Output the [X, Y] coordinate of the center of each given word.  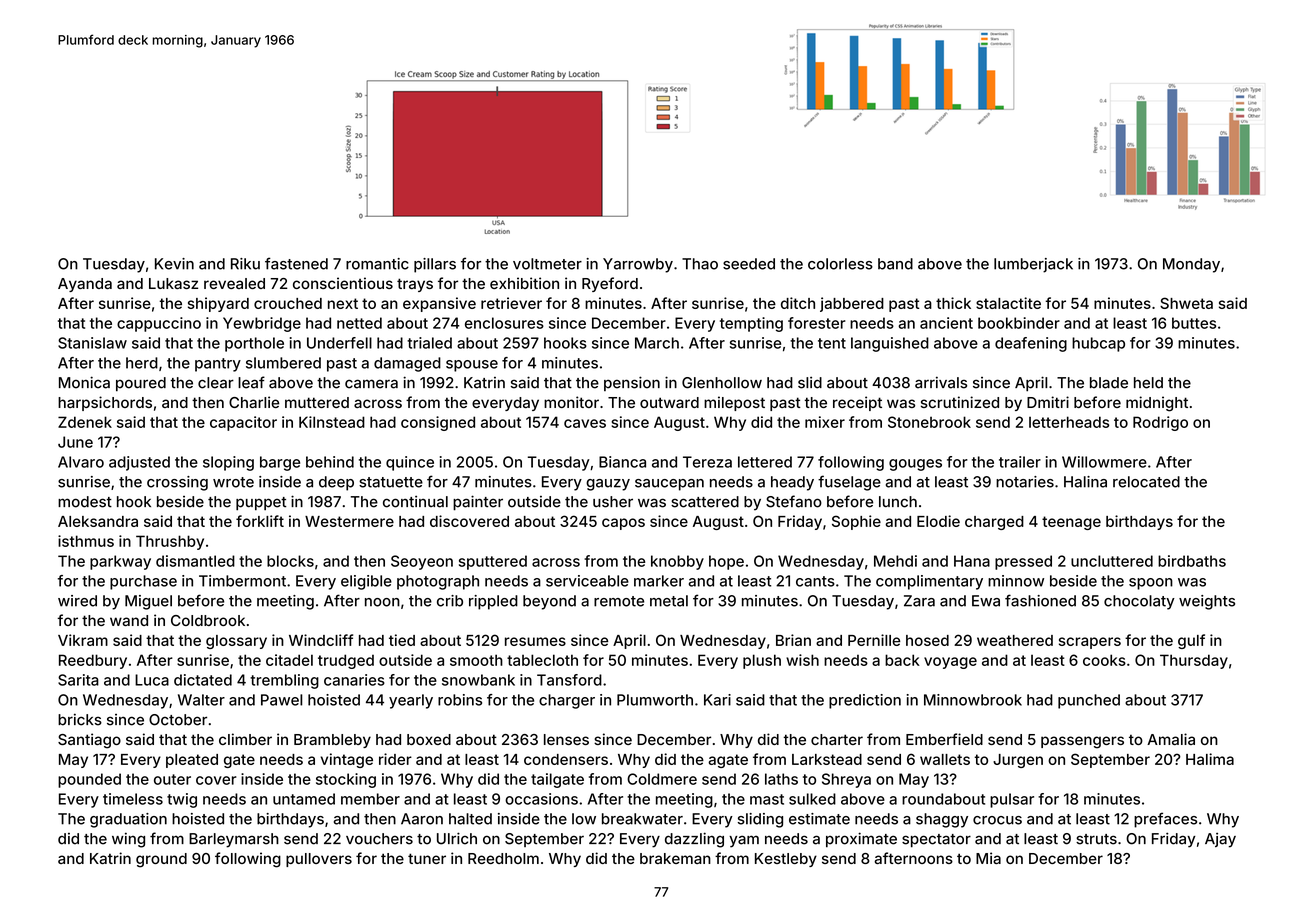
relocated [1146, 482]
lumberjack [1033, 265]
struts [1096, 839]
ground [161, 860]
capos [623, 524]
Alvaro [81, 462]
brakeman [675, 858]
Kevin [174, 264]
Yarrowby [638, 265]
